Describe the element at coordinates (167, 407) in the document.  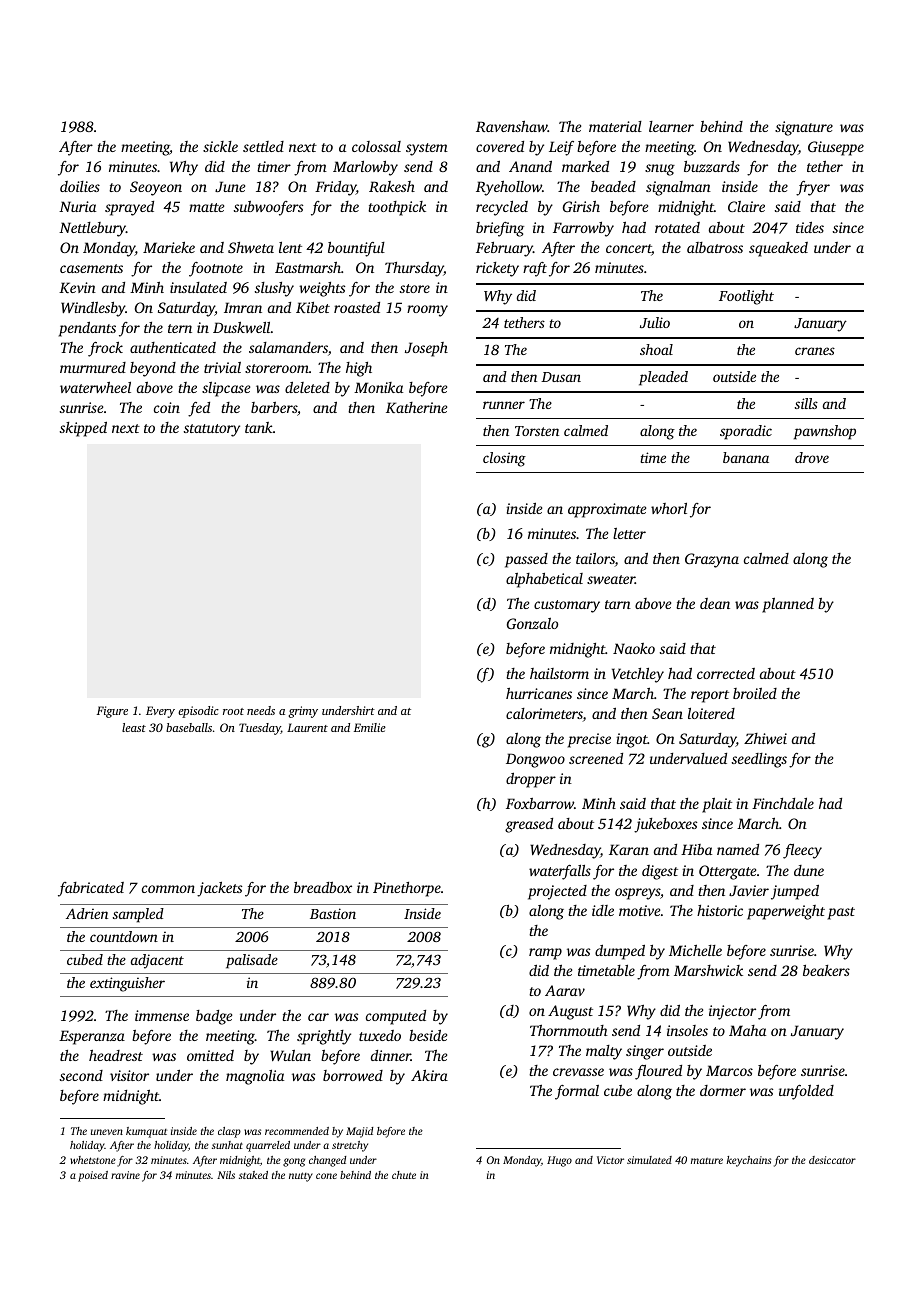
I see `coin` at that location.
